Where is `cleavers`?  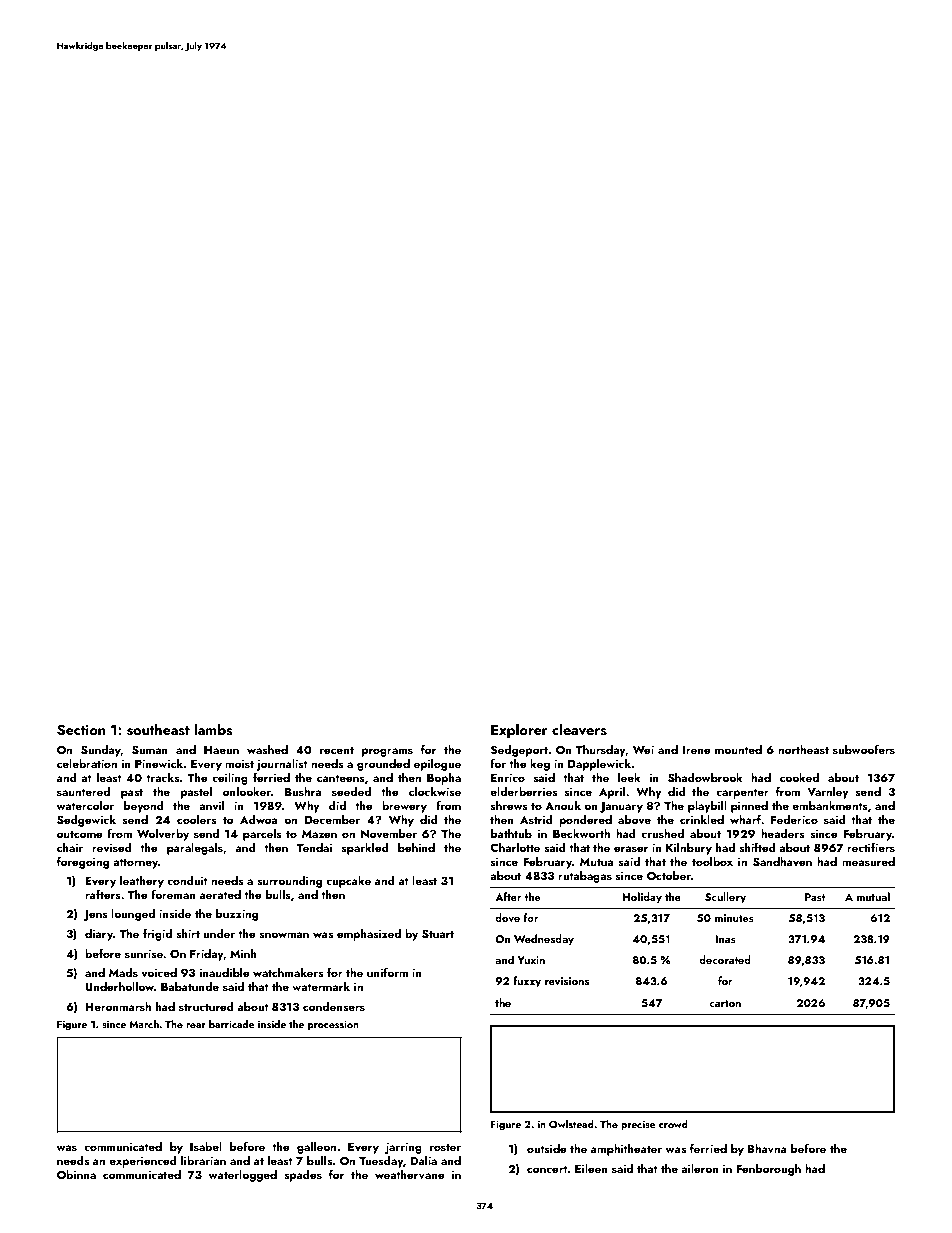 cleavers is located at coordinates (579, 730).
